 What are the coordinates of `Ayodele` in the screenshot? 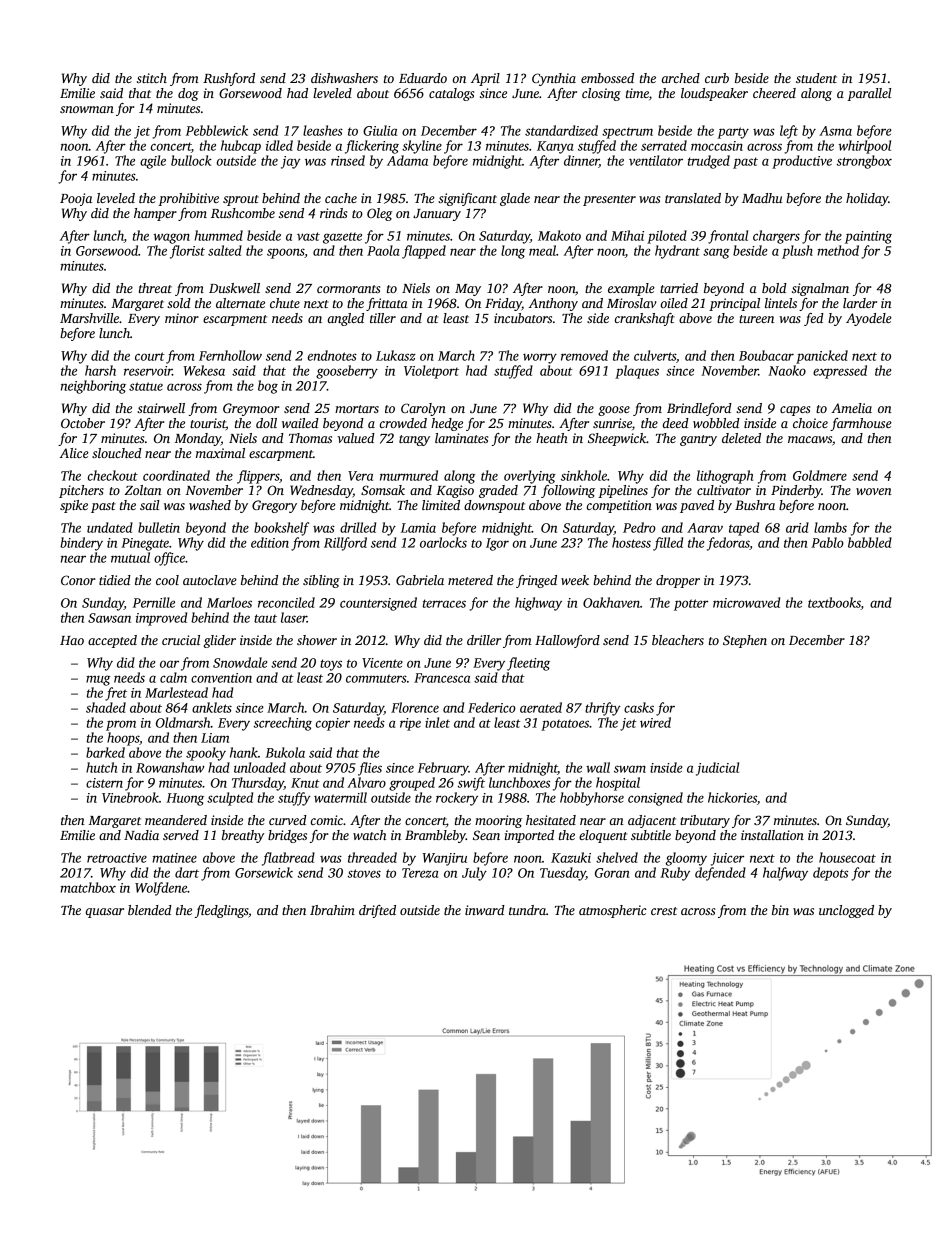 It's located at (869, 319).
